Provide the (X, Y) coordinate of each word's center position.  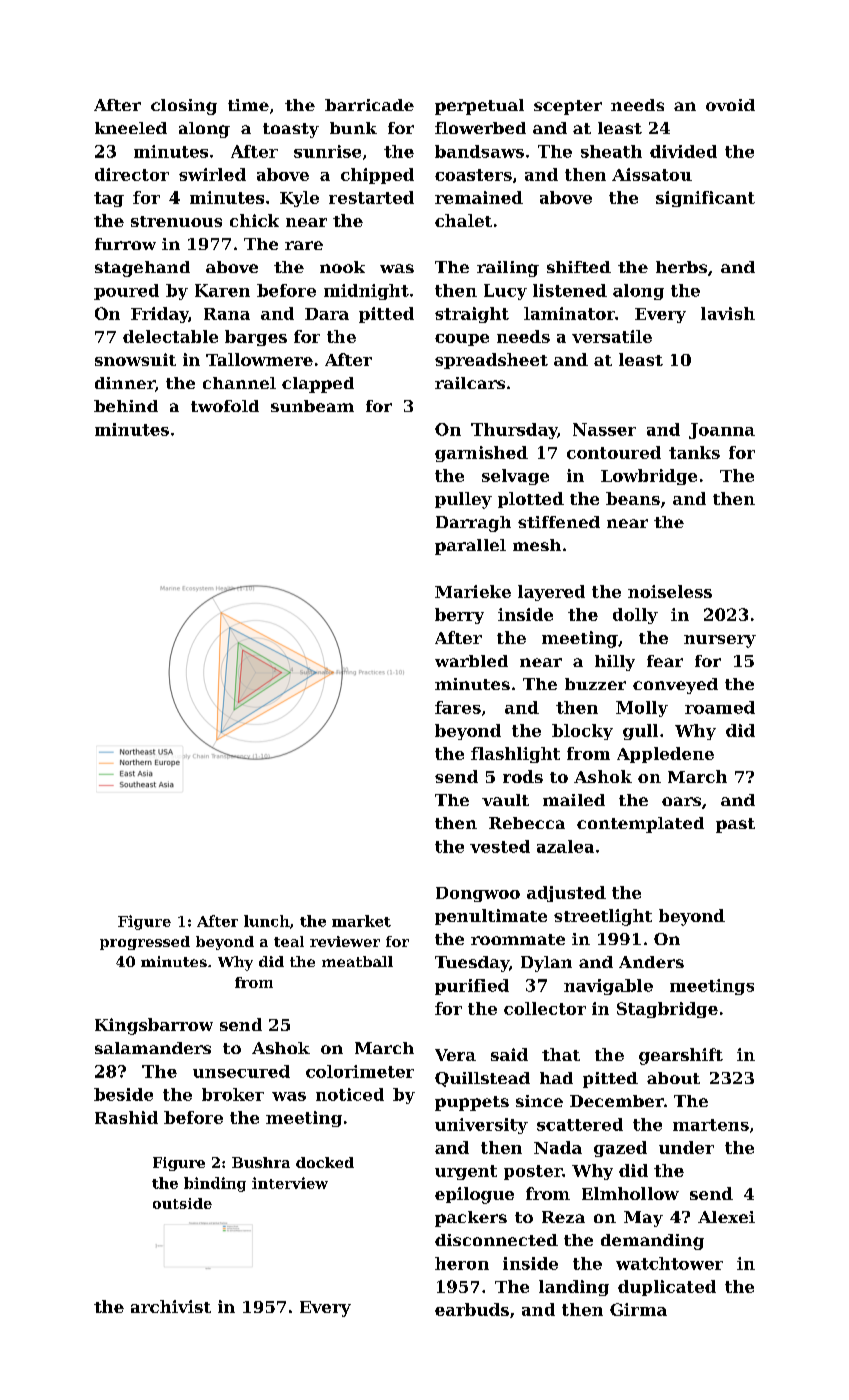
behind (126, 406)
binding (215, 1184)
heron (462, 1263)
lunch (267, 921)
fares (458, 707)
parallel (470, 547)
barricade (369, 105)
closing (184, 107)
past (735, 825)
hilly (615, 663)
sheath (611, 151)
